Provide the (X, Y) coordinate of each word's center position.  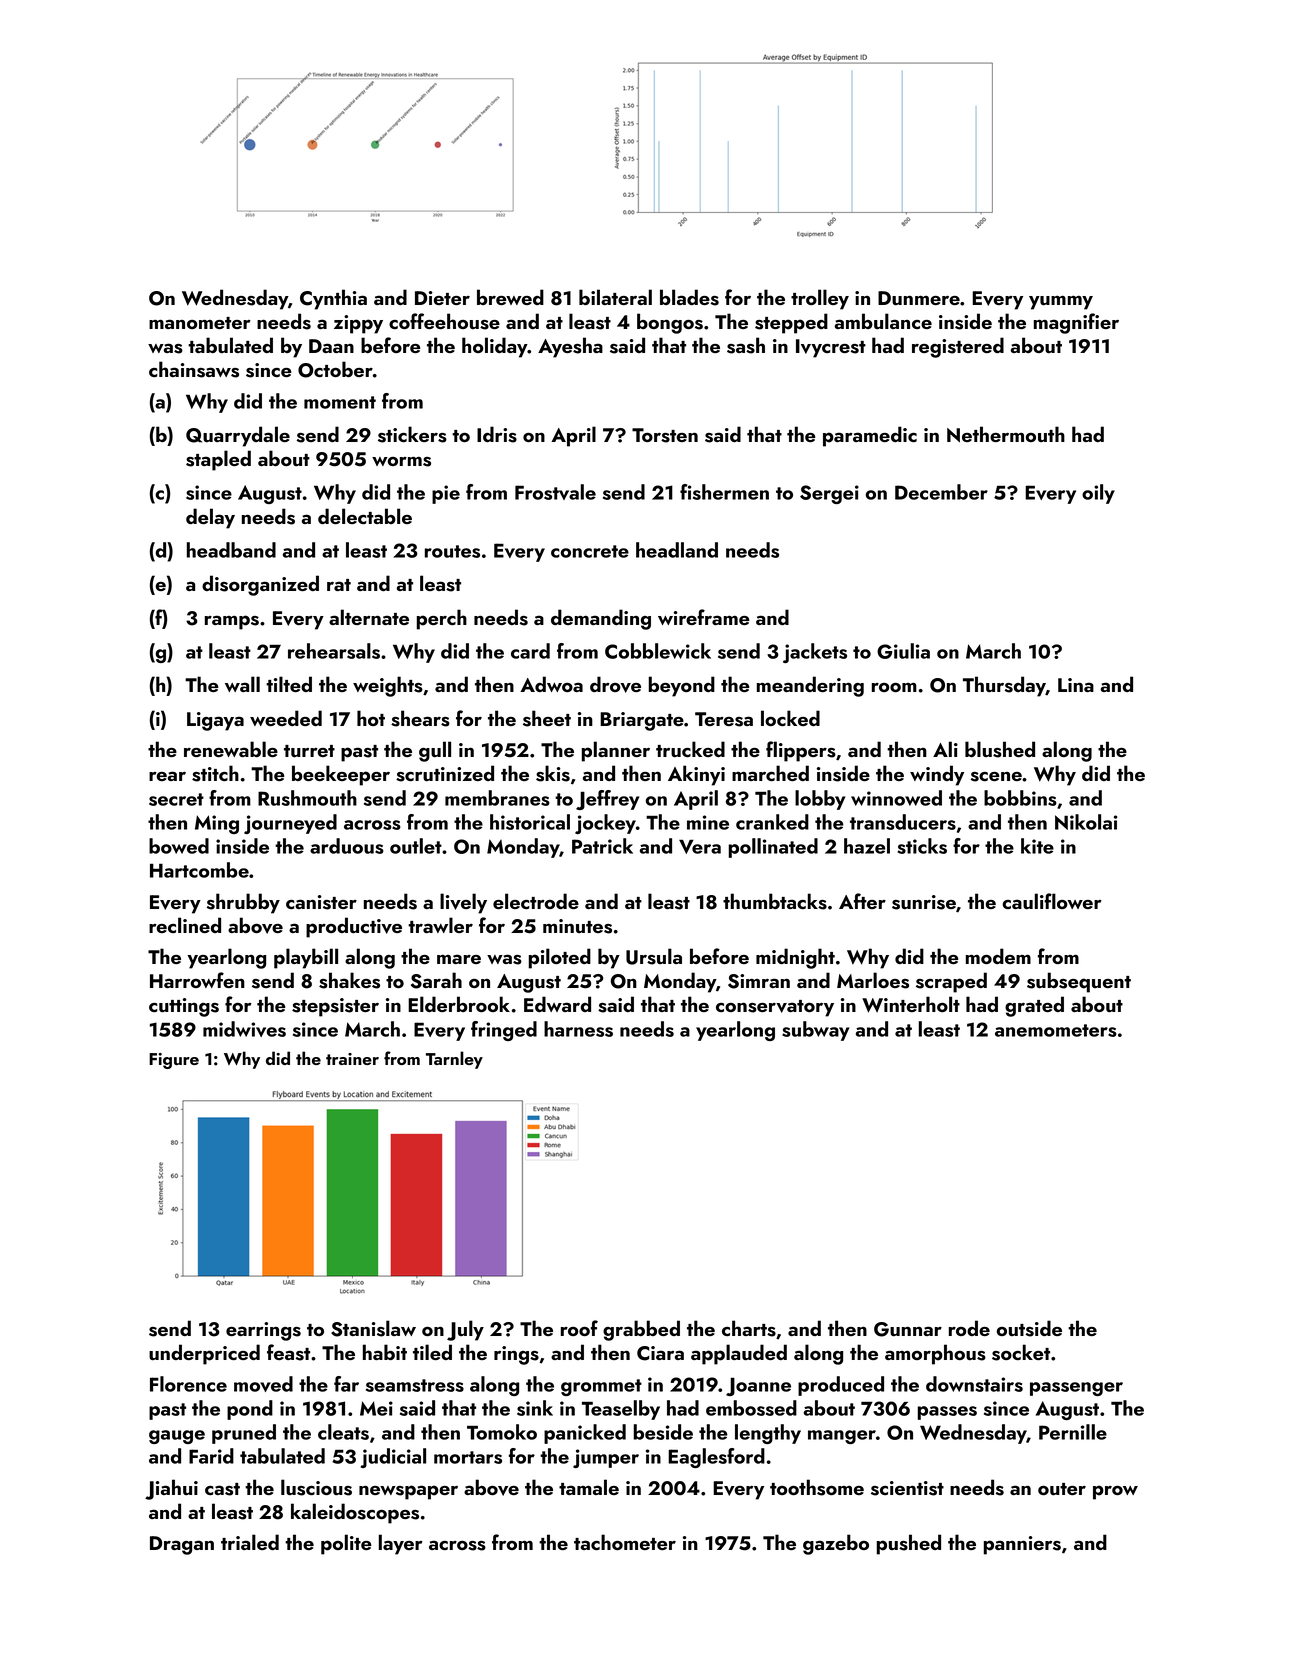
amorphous (935, 1354)
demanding (601, 619)
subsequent (1079, 982)
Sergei (829, 494)
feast (288, 1352)
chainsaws (194, 369)
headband (231, 550)
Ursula (654, 956)
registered (958, 347)
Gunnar (908, 1329)
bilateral (615, 297)
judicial (393, 1458)
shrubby (243, 903)
